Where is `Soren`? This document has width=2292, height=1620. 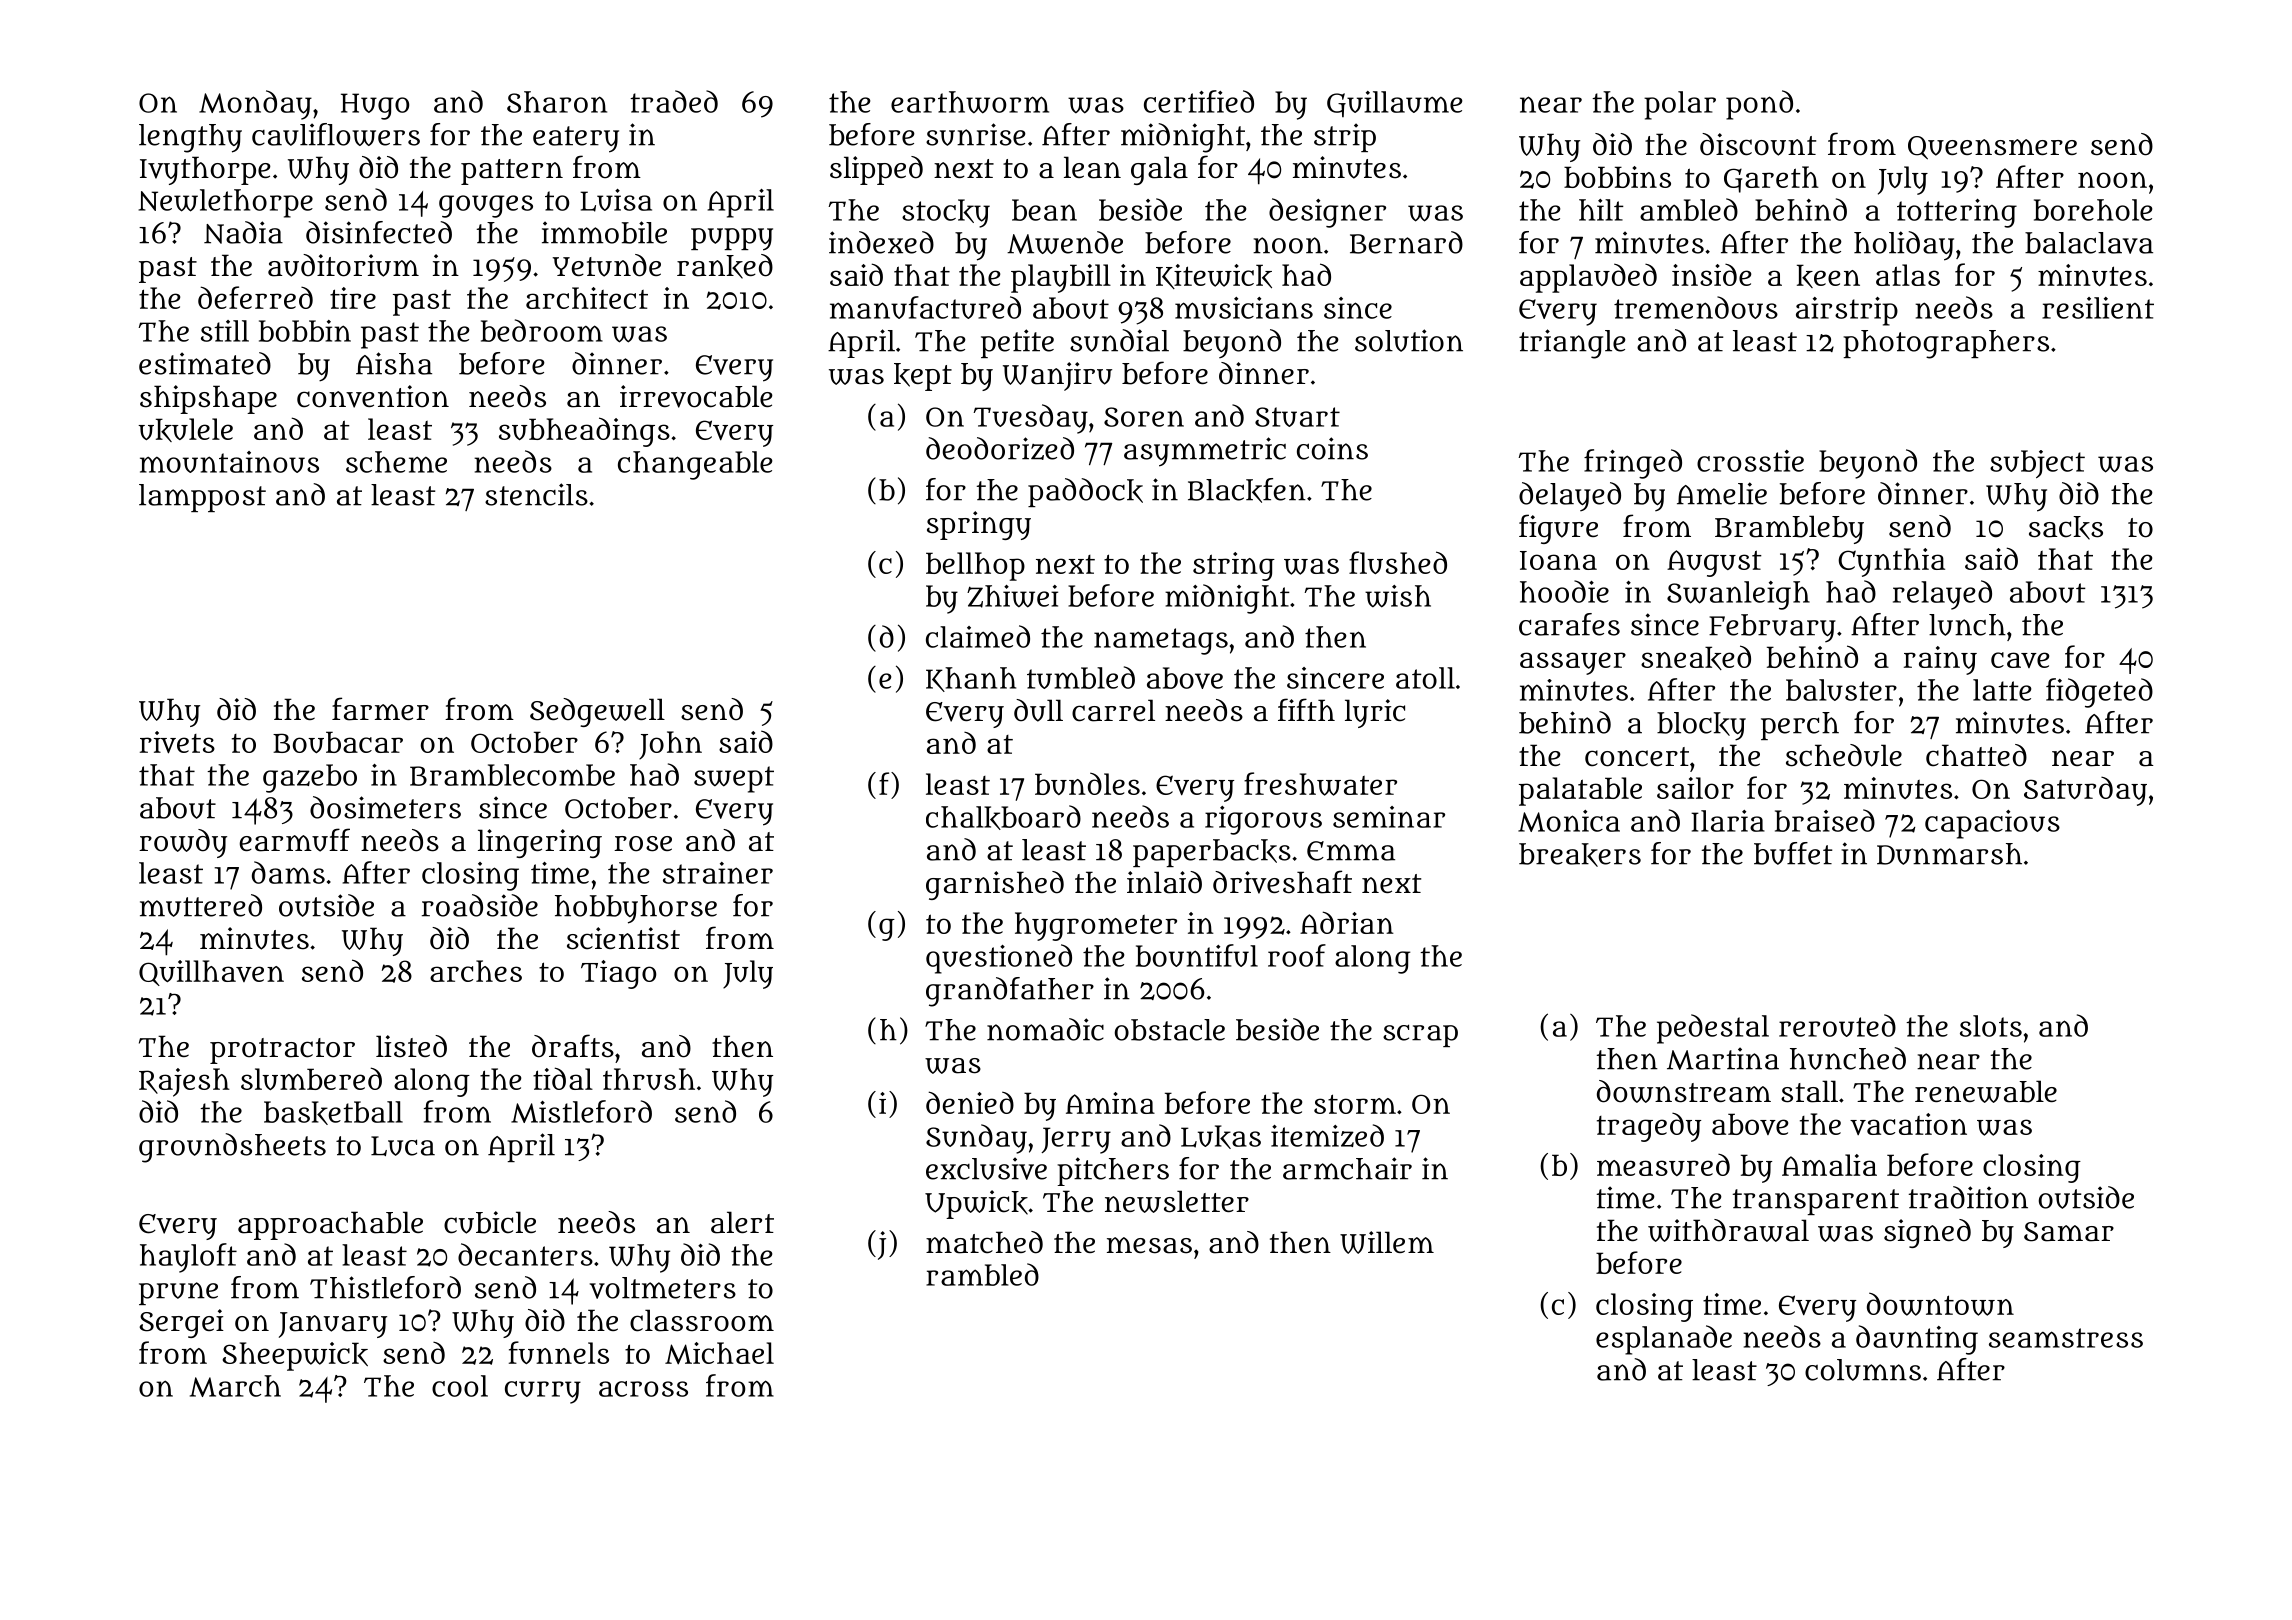
Soren is located at coordinates (1144, 417).
